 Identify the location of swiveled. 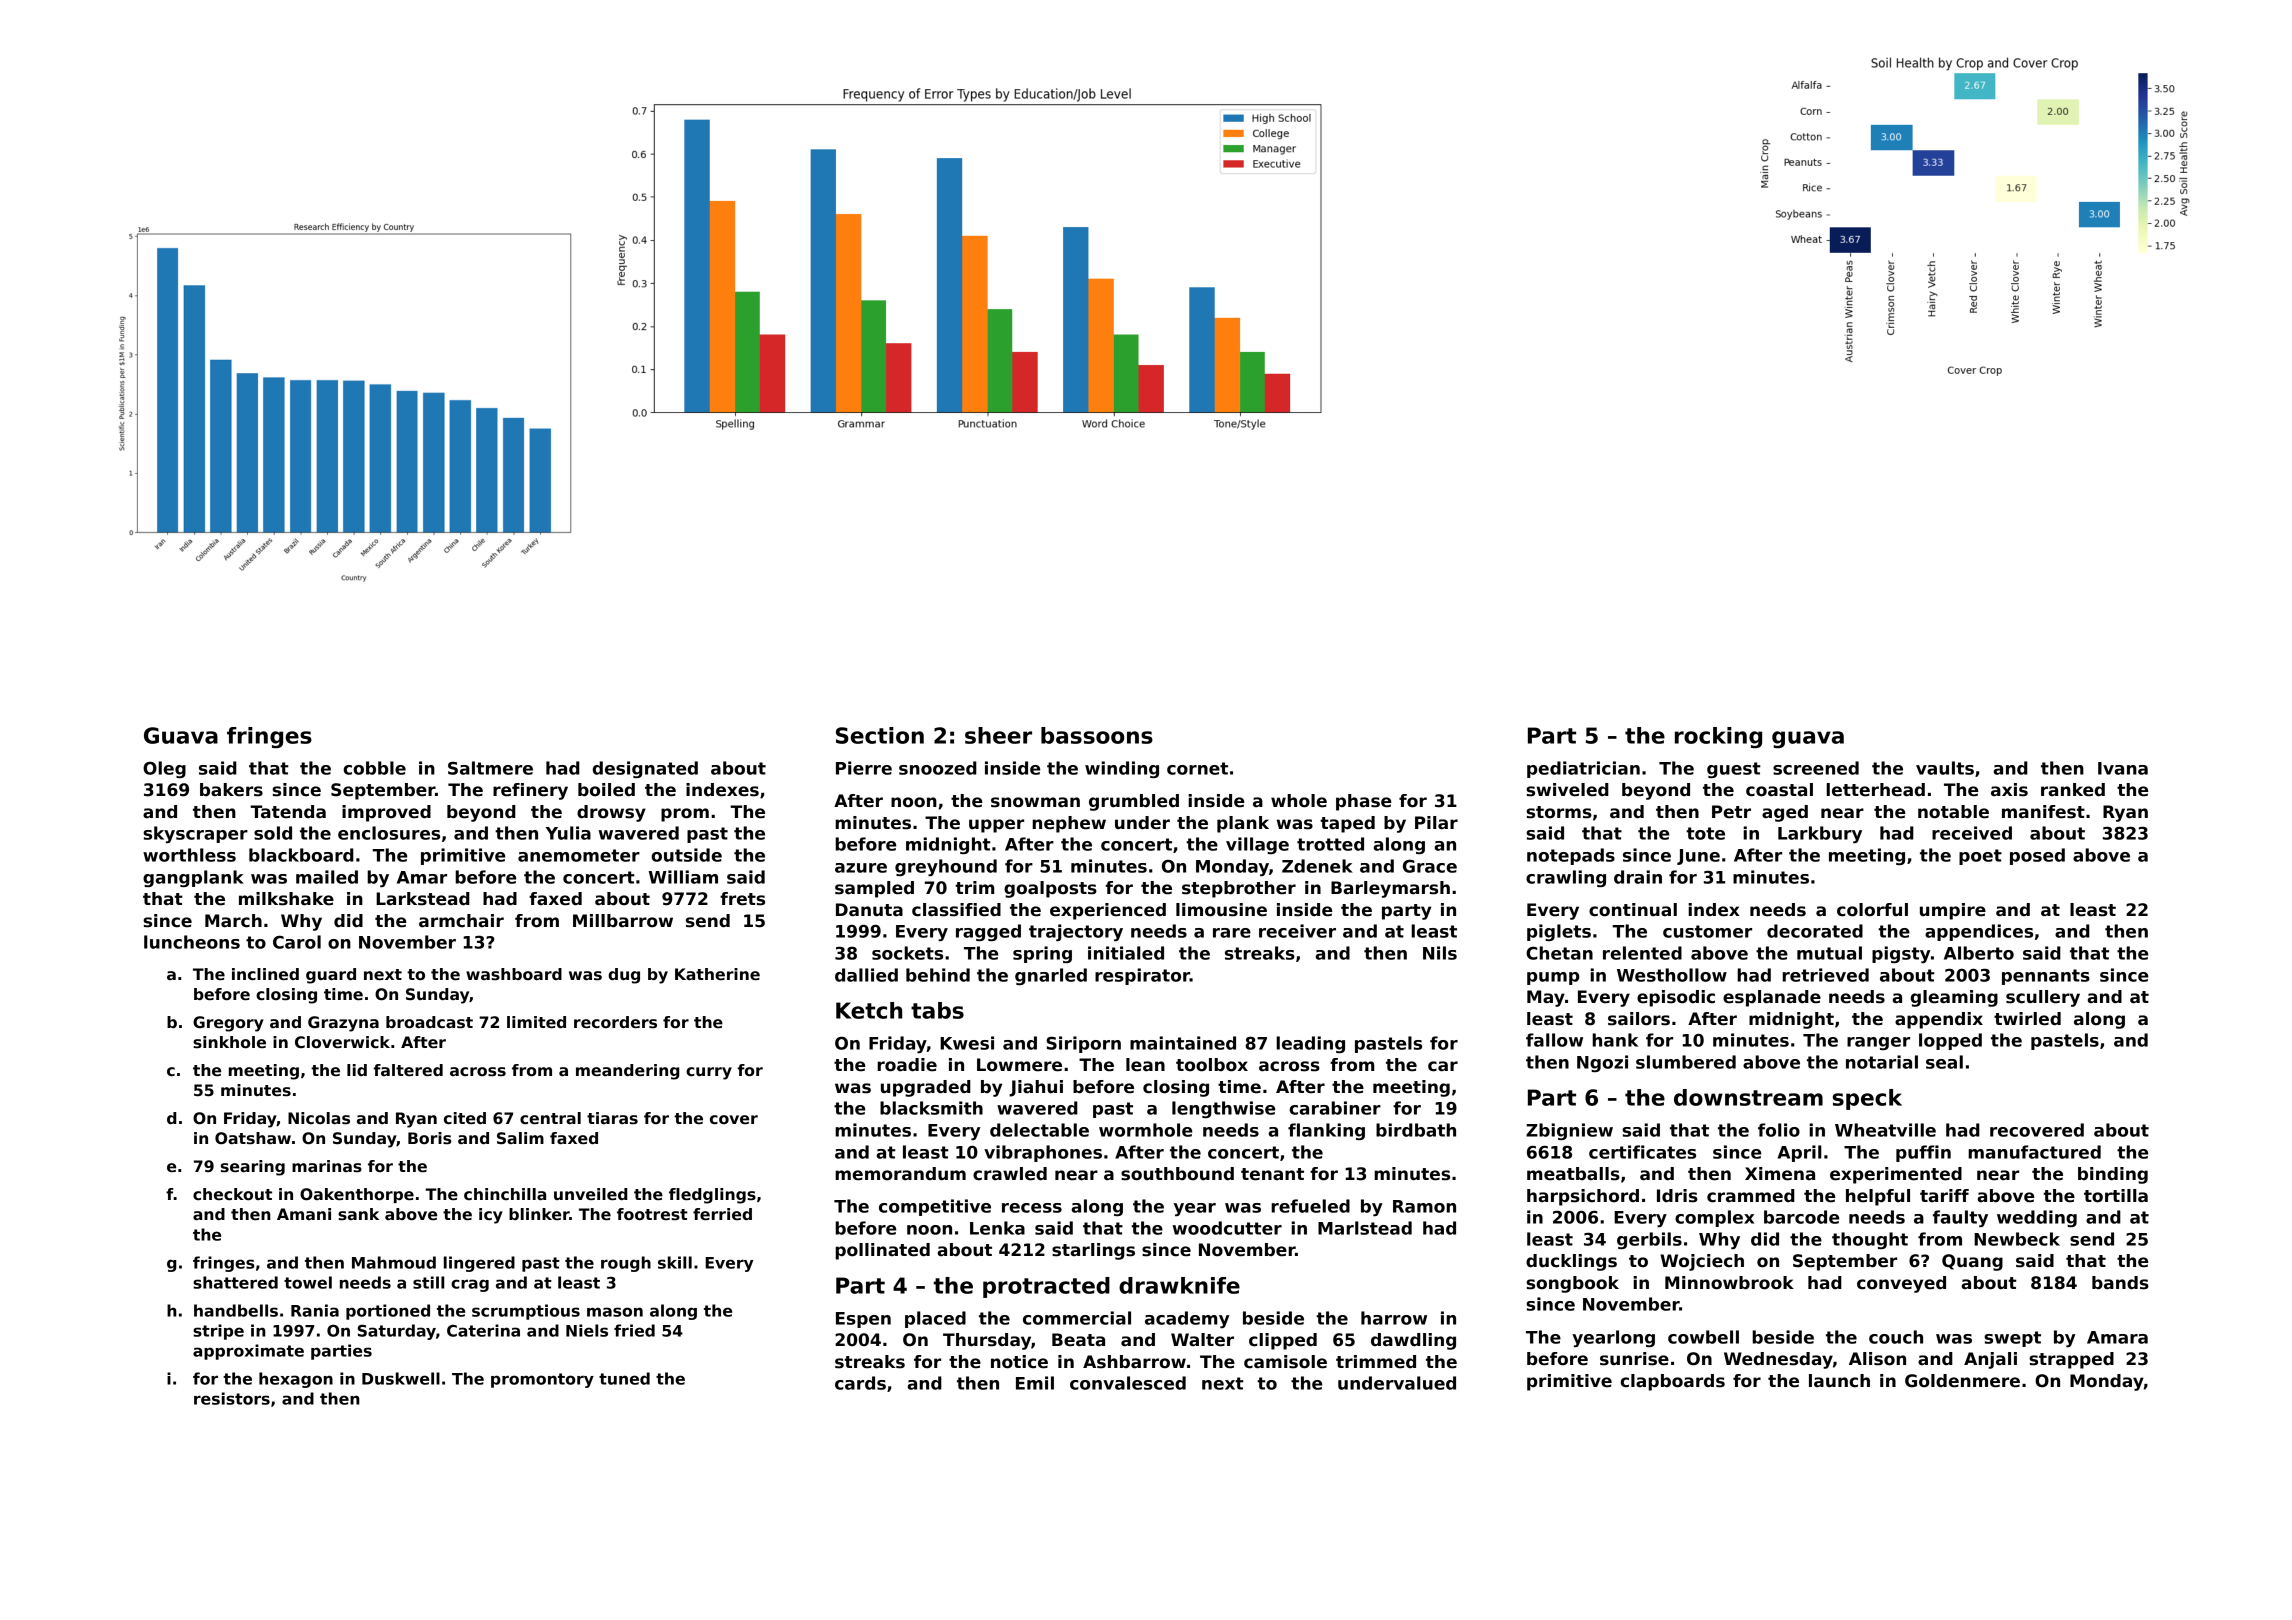
(1567, 790).
